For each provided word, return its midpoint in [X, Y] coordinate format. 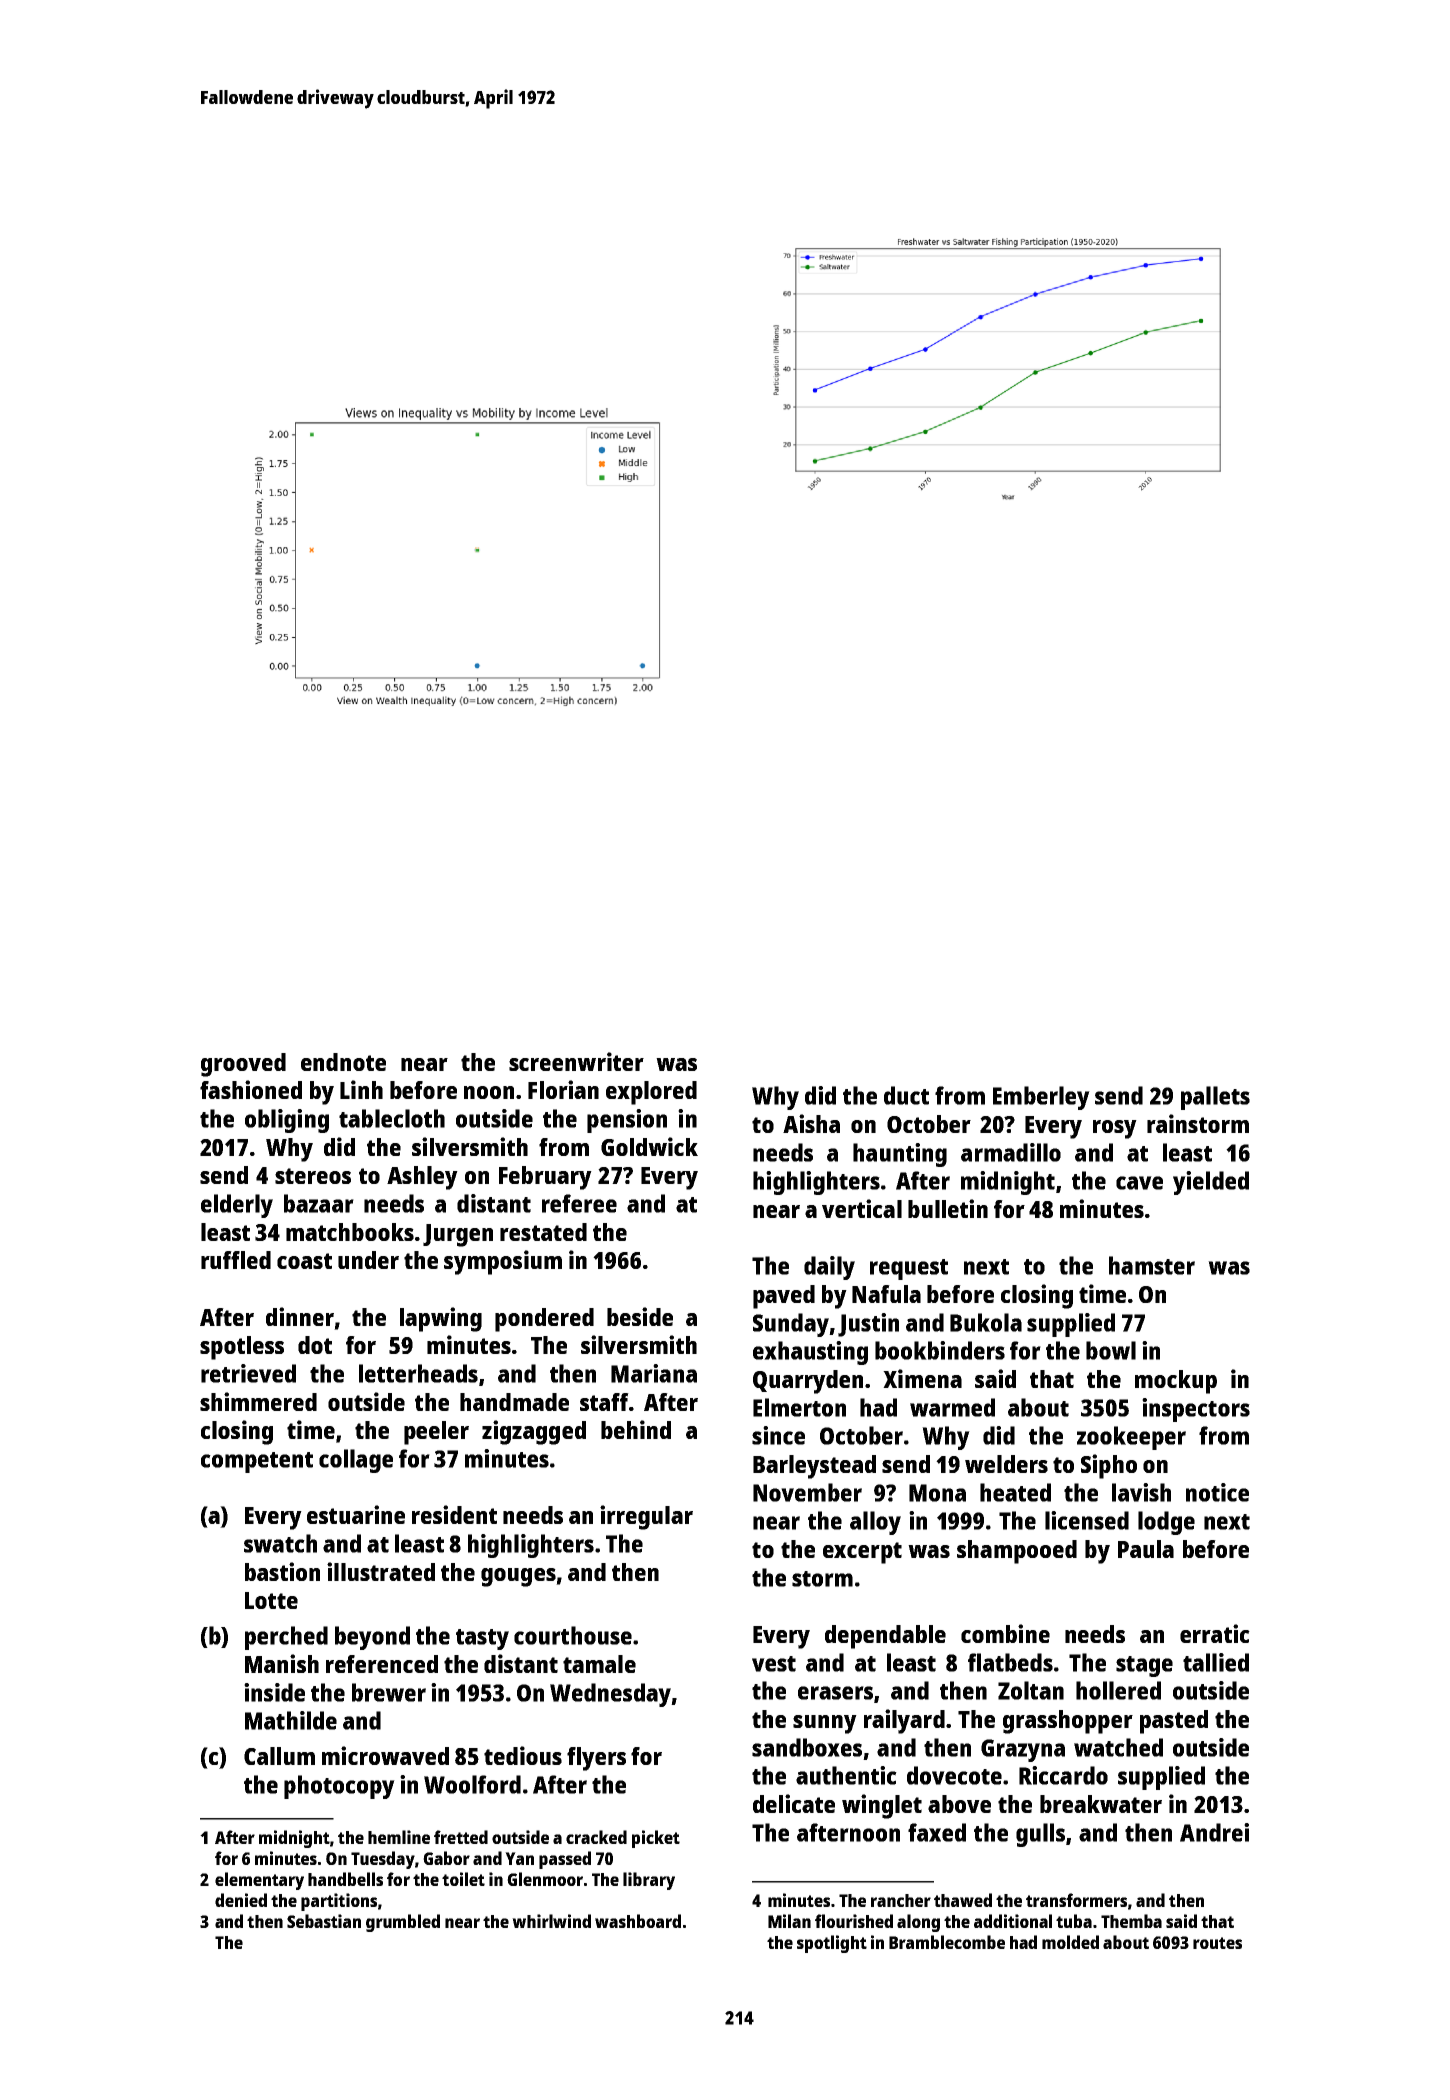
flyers [596, 1759]
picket [656, 1839]
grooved [243, 1065]
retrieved [248, 1373]
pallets [1215, 1098]
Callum [279, 1756]
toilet [463, 1879]
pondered [544, 1320]
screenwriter [576, 1061]
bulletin [948, 1208]
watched [1118, 1747]
